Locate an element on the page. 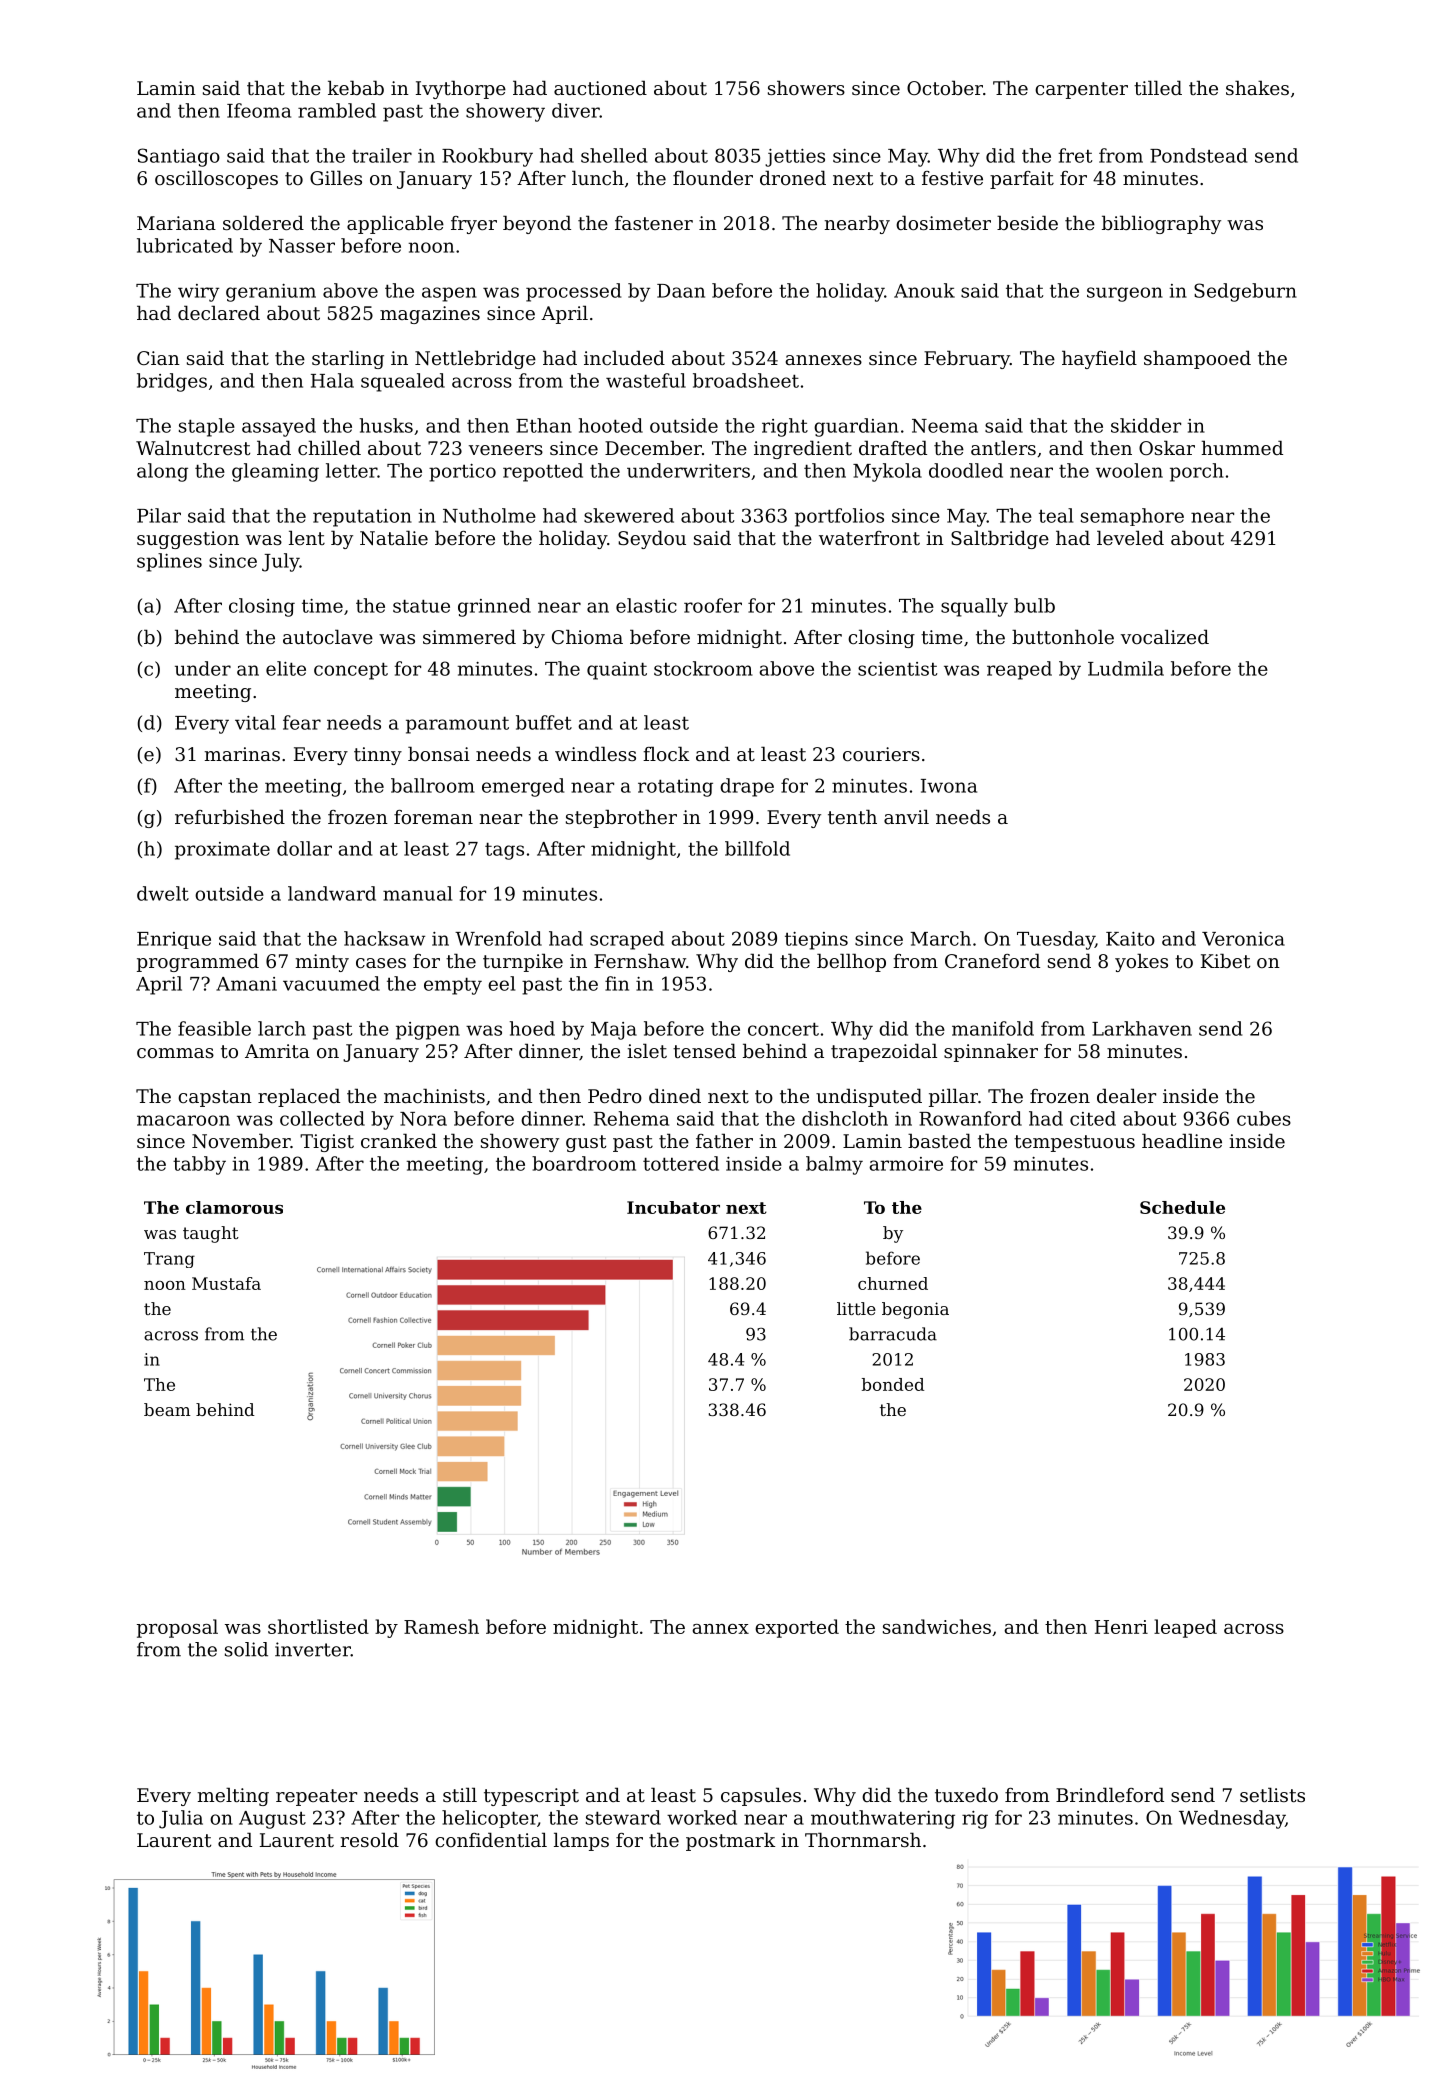 The width and height of the image is (1450, 2100). Schedule is located at coordinates (1182, 1207).
